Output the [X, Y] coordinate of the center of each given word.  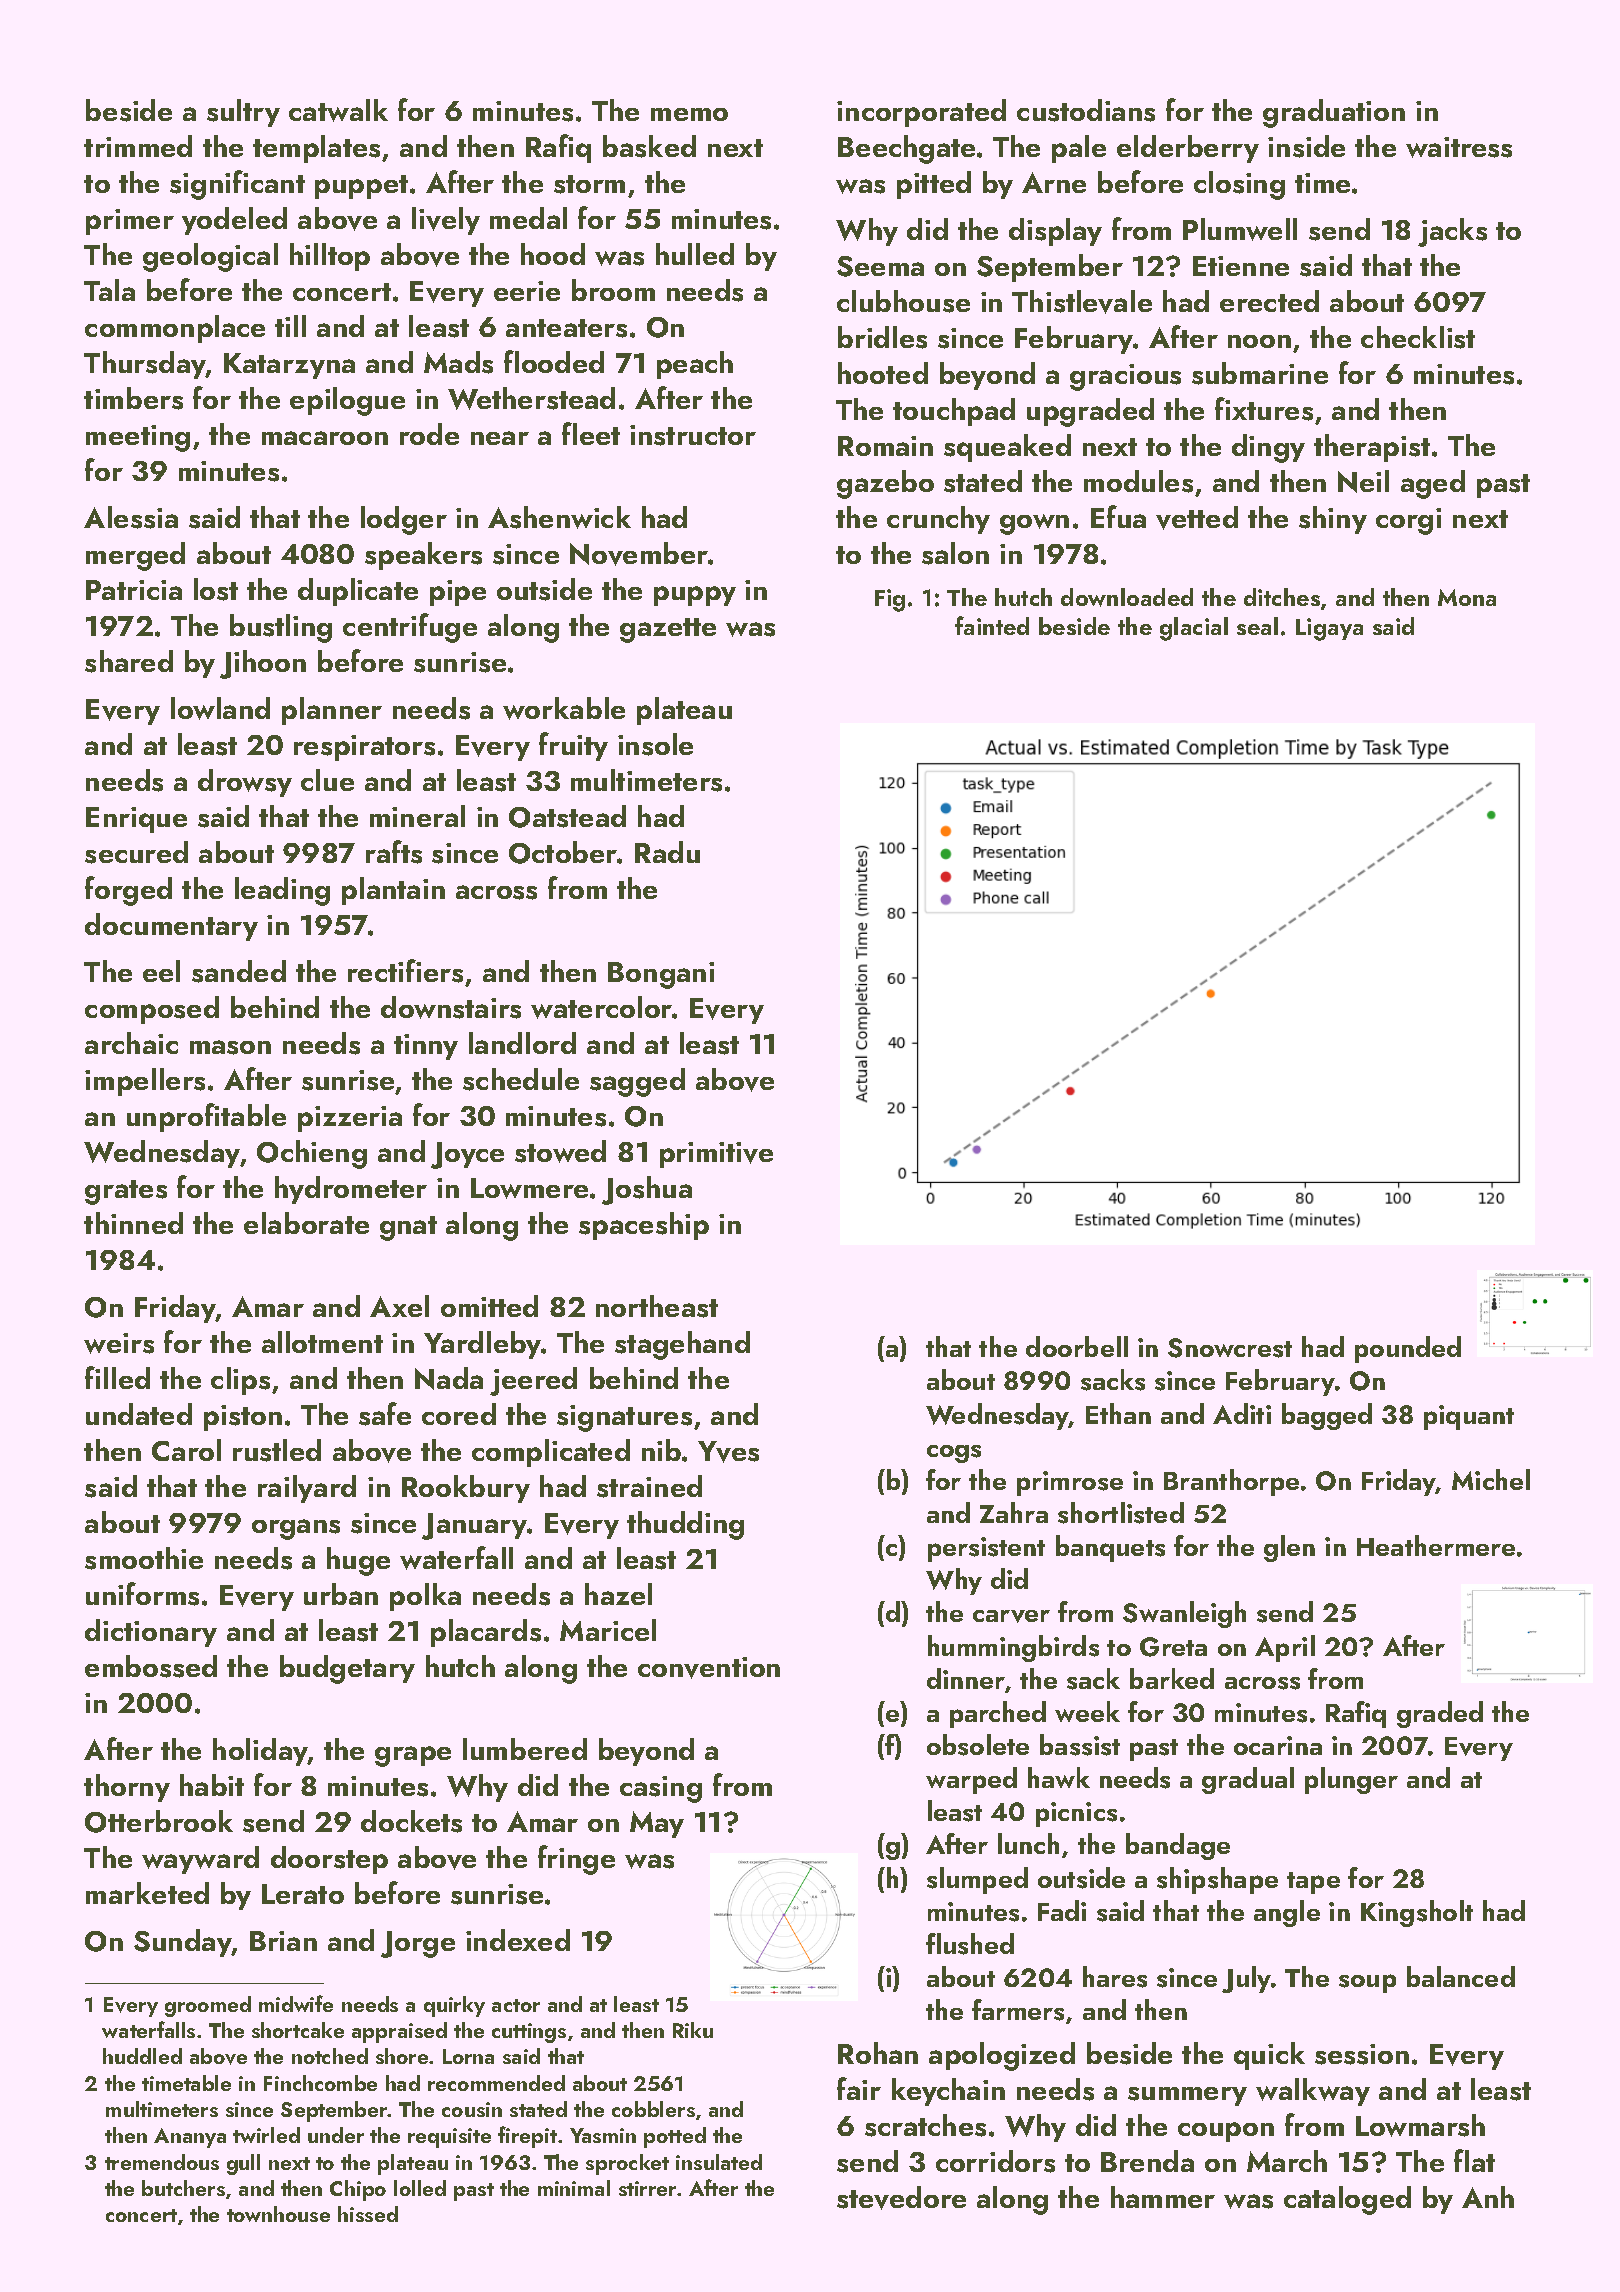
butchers [183, 2188]
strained [649, 1486]
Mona [1467, 597]
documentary [171, 927]
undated [139, 1414]
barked [1172, 1678]
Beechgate [906, 149]
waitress [1459, 147]
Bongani [661, 975]
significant [237, 185]
